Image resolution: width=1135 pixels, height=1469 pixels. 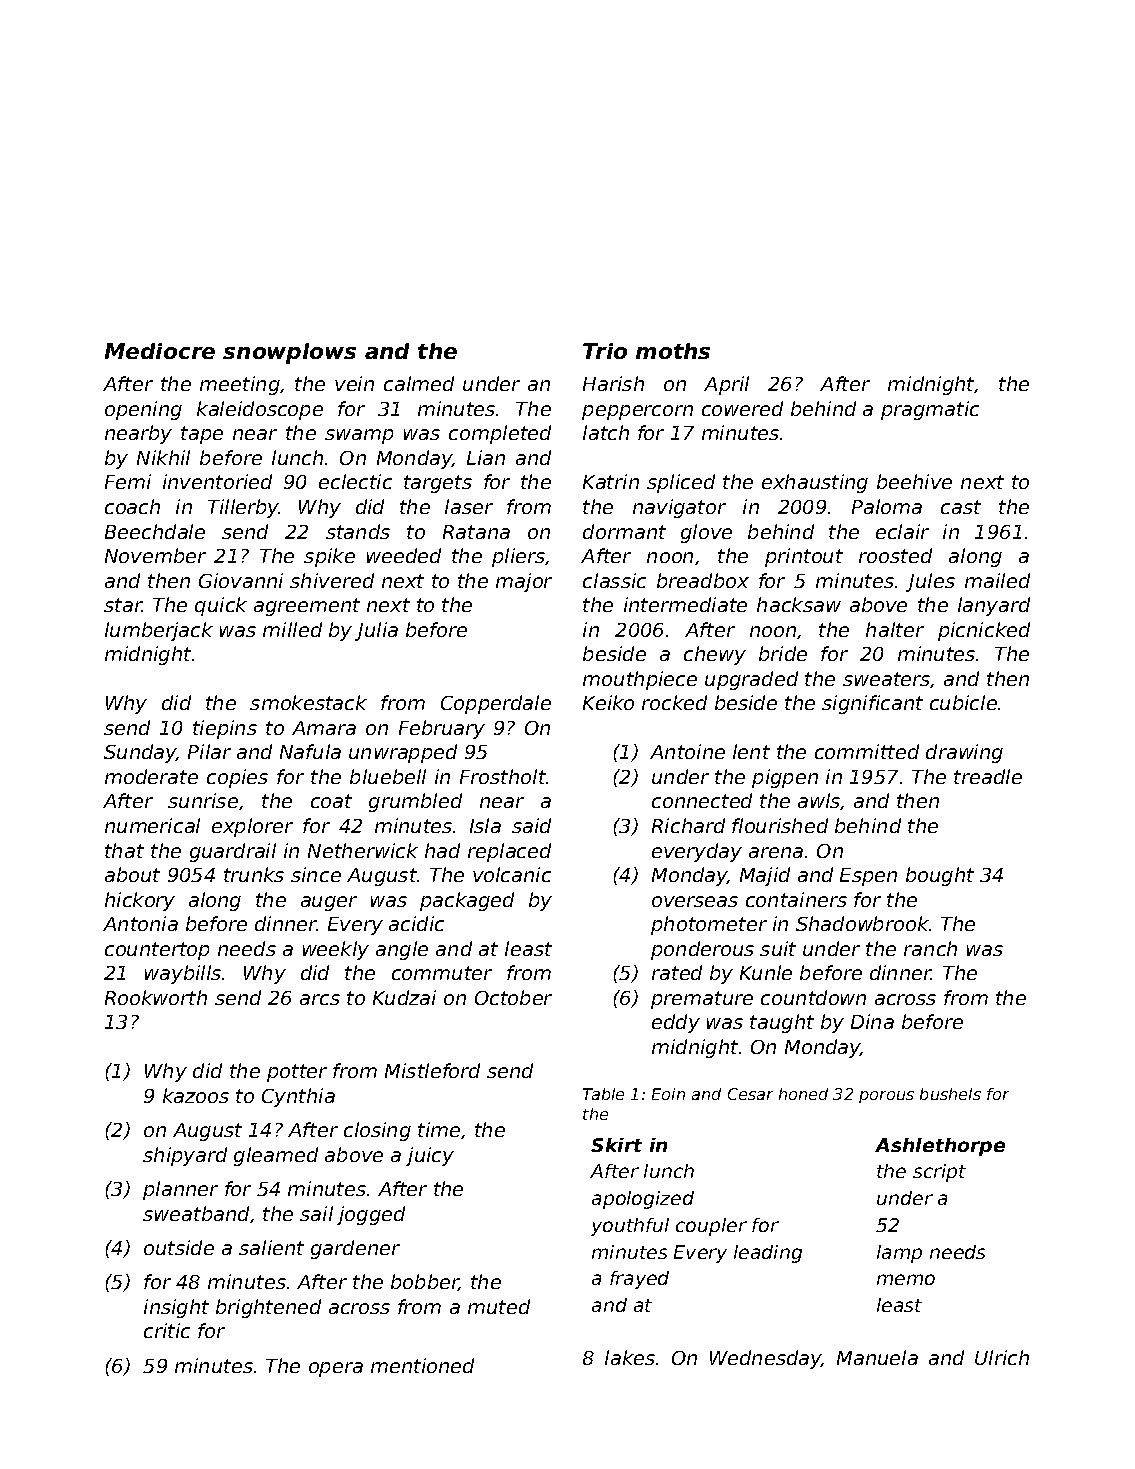 I want to click on milled, so click(x=292, y=629).
